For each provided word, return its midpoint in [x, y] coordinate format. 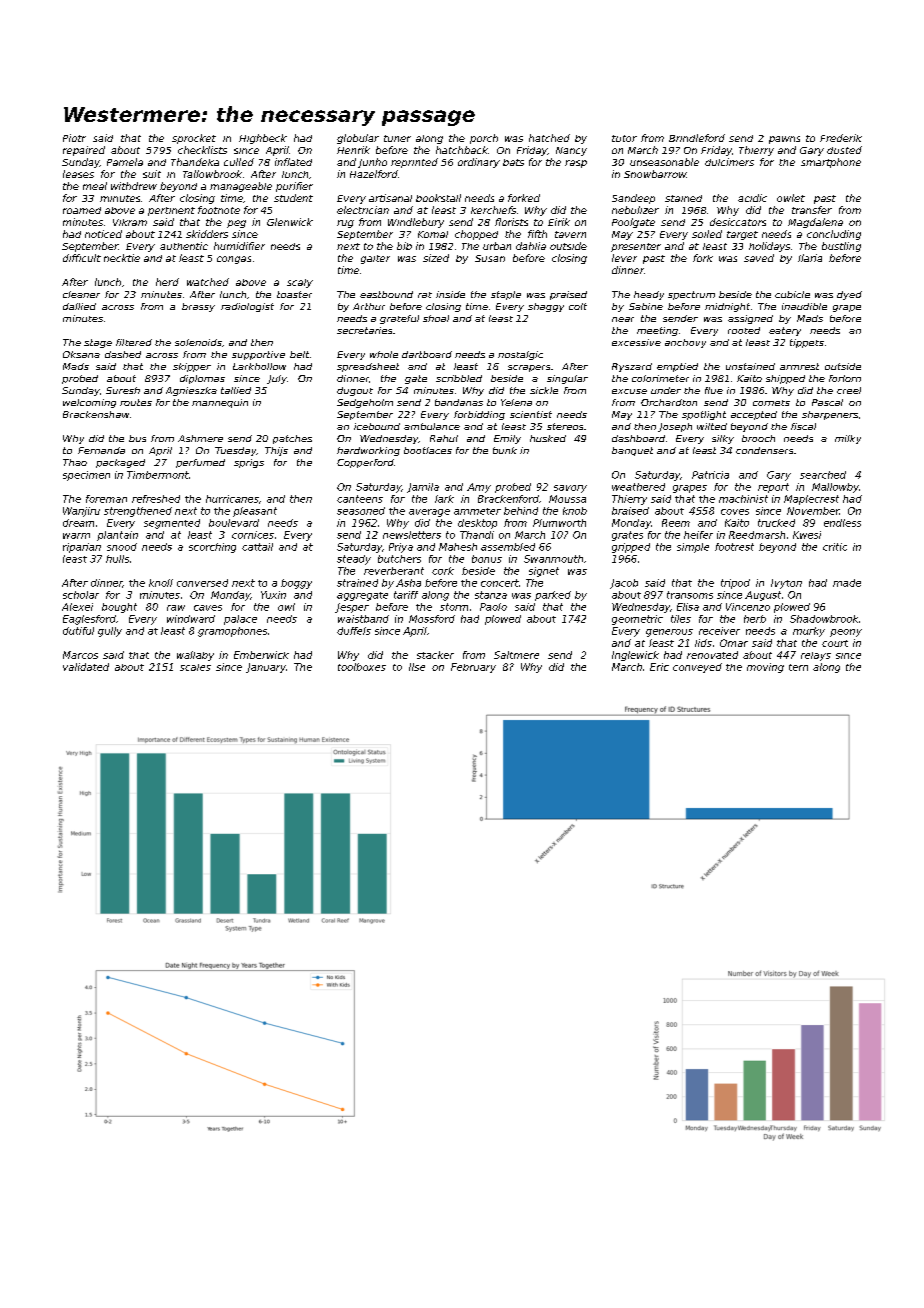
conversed [202, 583]
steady [354, 560]
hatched [549, 138]
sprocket [194, 139]
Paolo [493, 607]
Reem [676, 523]
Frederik [841, 138]
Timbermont [158, 475]
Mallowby [835, 488]
